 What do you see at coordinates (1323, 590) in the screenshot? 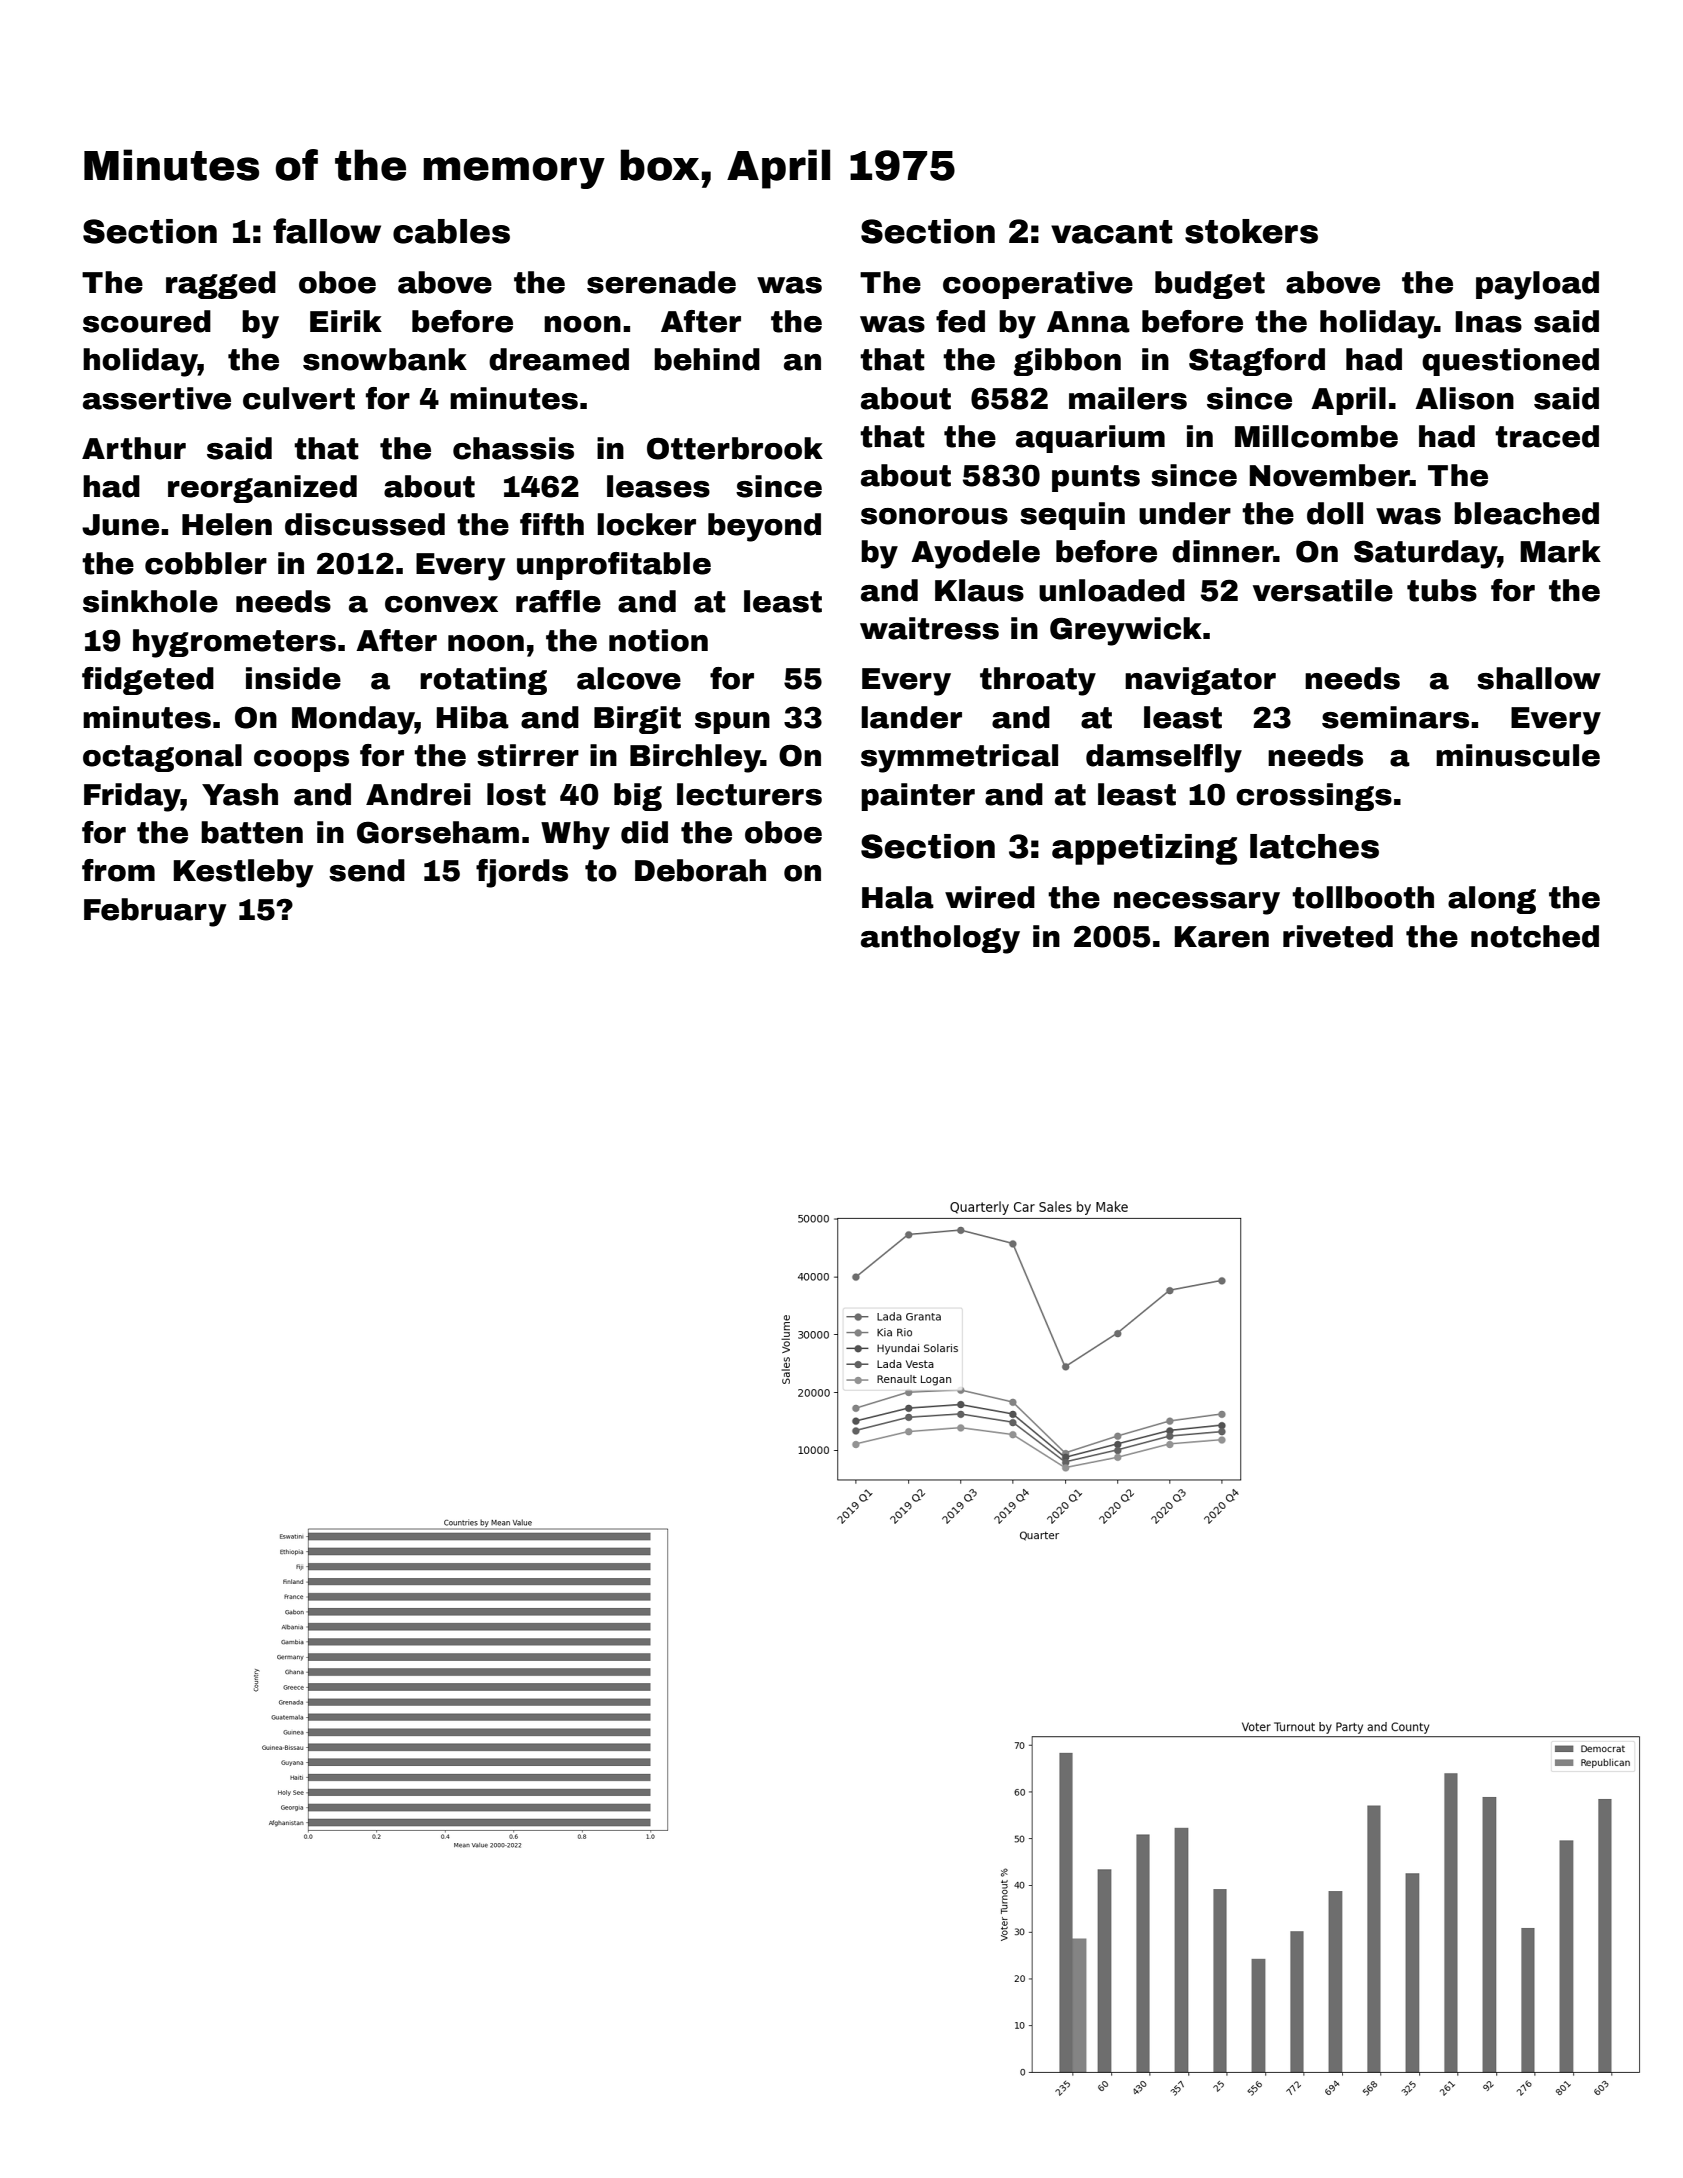
I see `versatile` at bounding box center [1323, 590].
